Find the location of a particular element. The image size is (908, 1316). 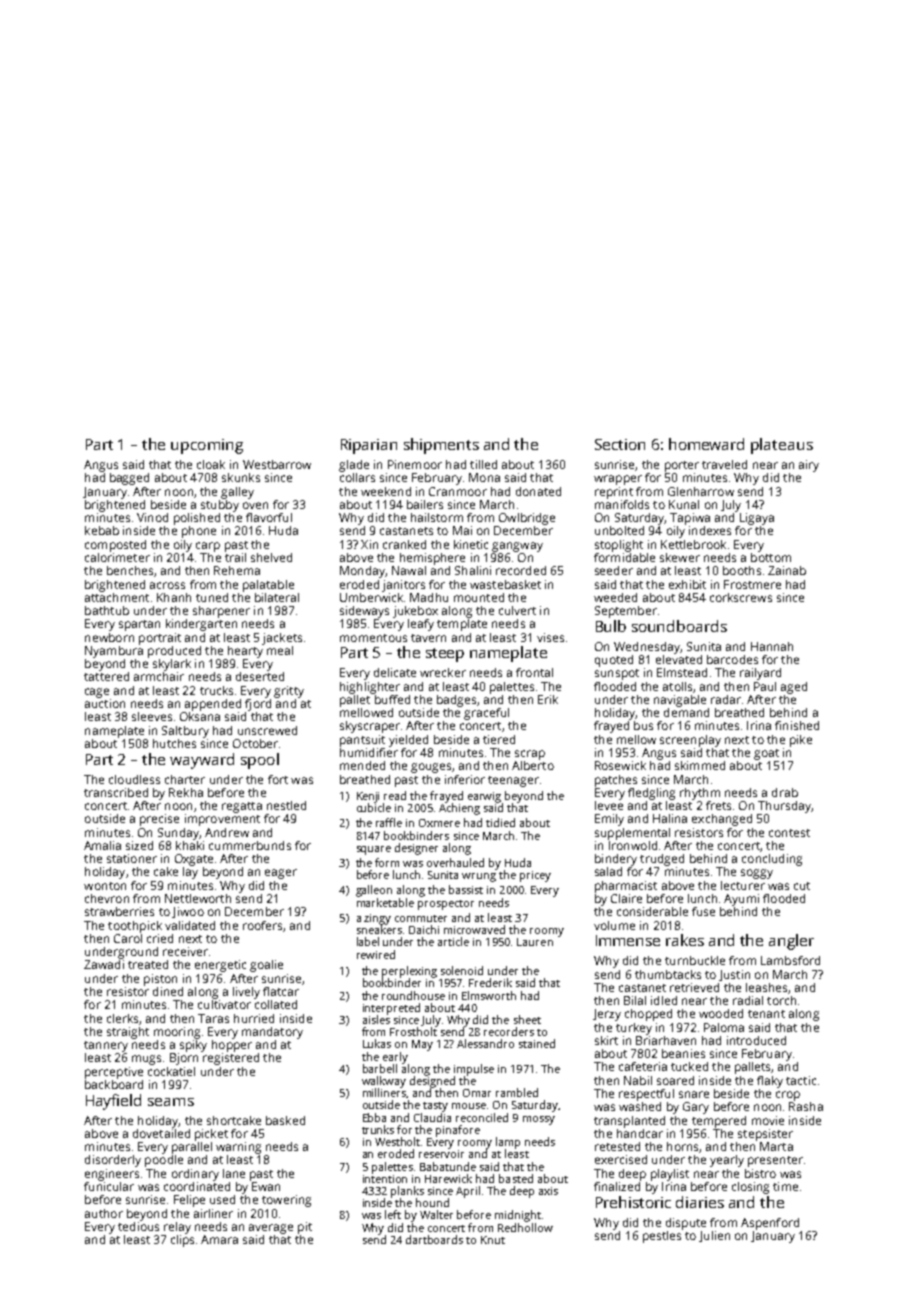

angler is located at coordinates (791, 942).
